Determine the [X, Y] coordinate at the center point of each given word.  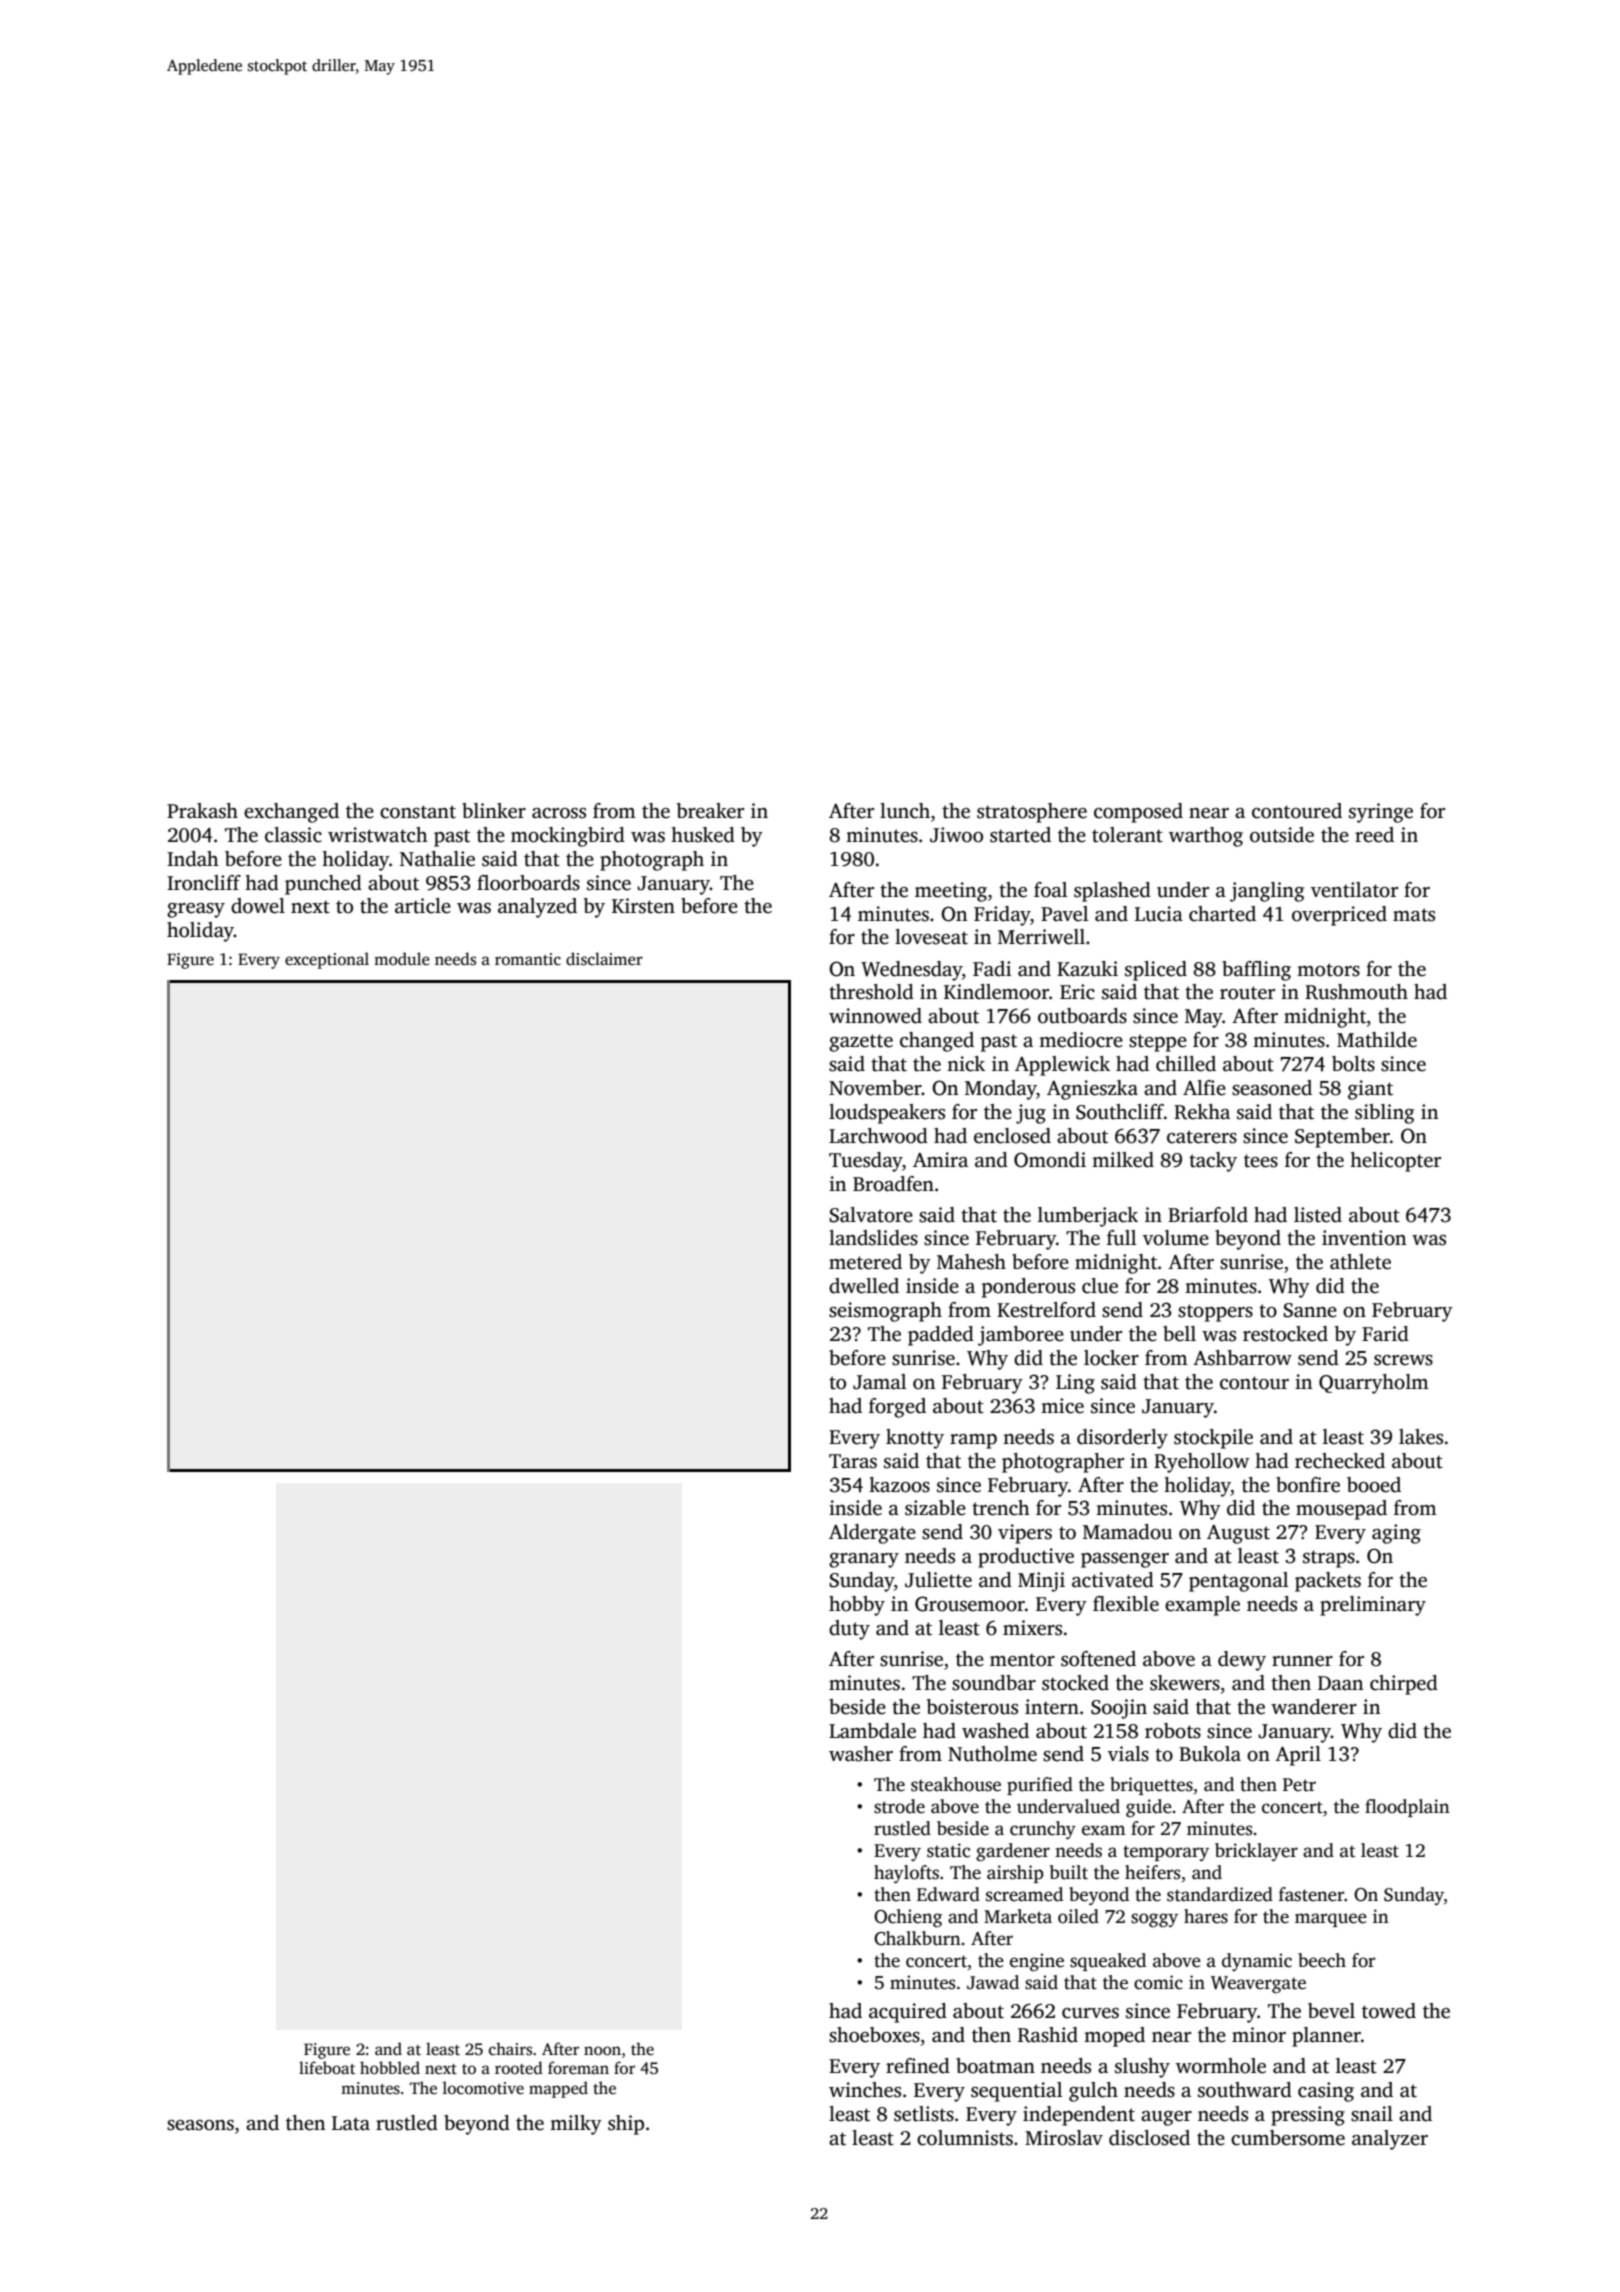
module [402, 959]
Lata [351, 2123]
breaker [710, 811]
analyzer [1390, 2140]
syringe [1381, 813]
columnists [965, 2138]
